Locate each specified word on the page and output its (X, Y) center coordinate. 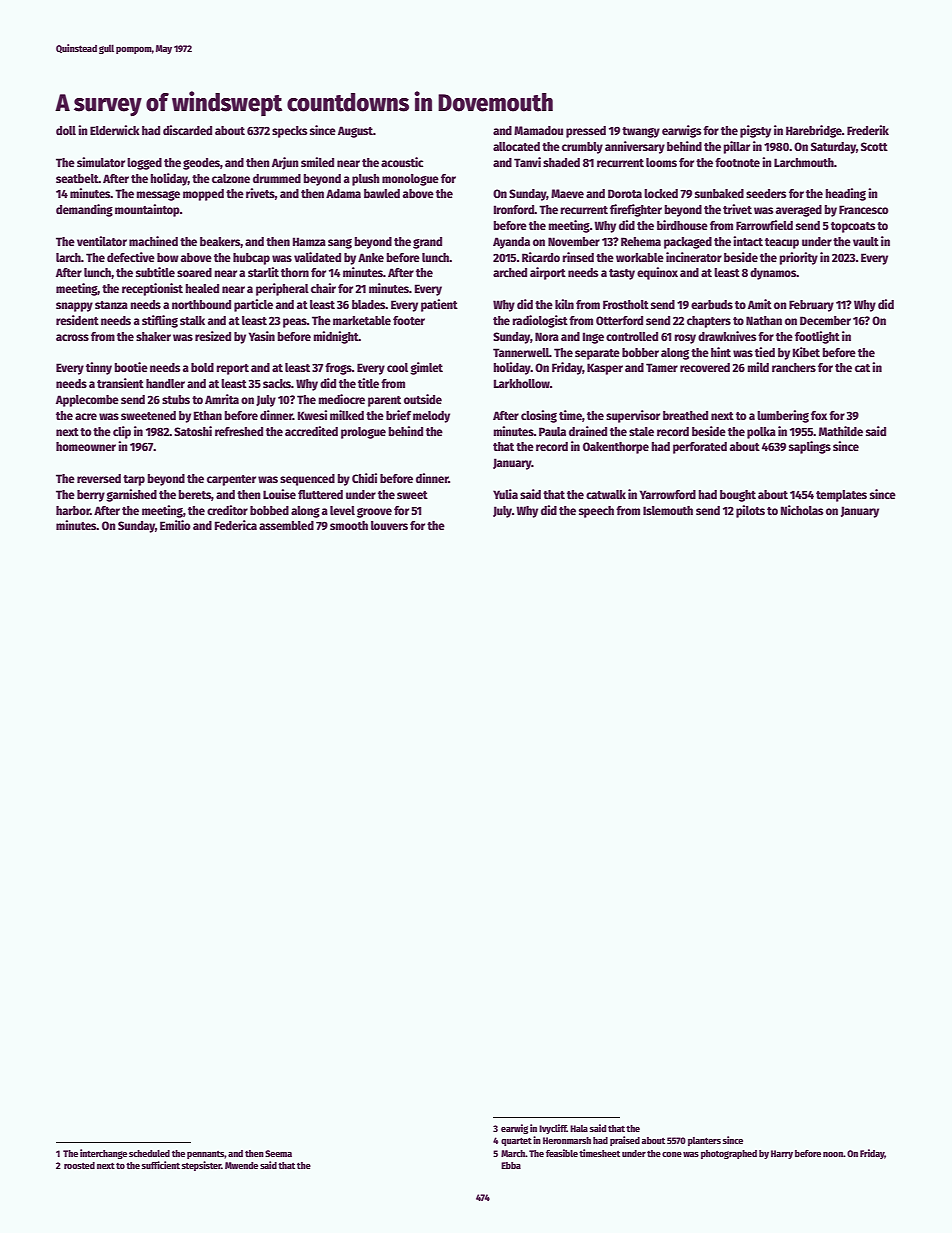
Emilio (175, 525)
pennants (206, 1155)
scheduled (149, 1153)
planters (704, 1141)
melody (431, 417)
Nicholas (802, 510)
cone (672, 1154)
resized (213, 336)
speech (596, 512)
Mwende (241, 1165)
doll (66, 130)
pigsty (755, 131)
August (355, 132)
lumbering (783, 416)
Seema (278, 1153)
